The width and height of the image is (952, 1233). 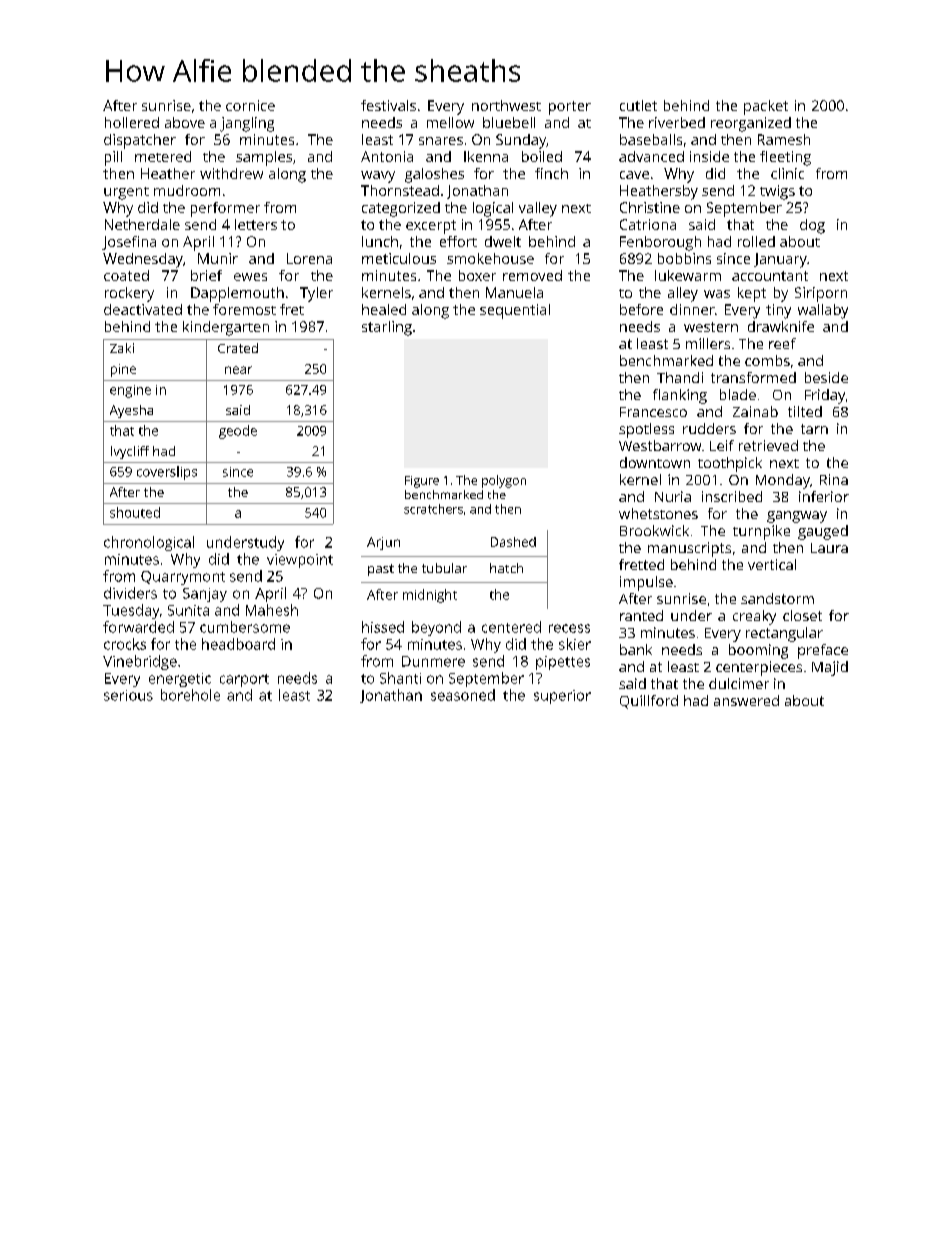 I want to click on scratchers, so click(x=433, y=509).
